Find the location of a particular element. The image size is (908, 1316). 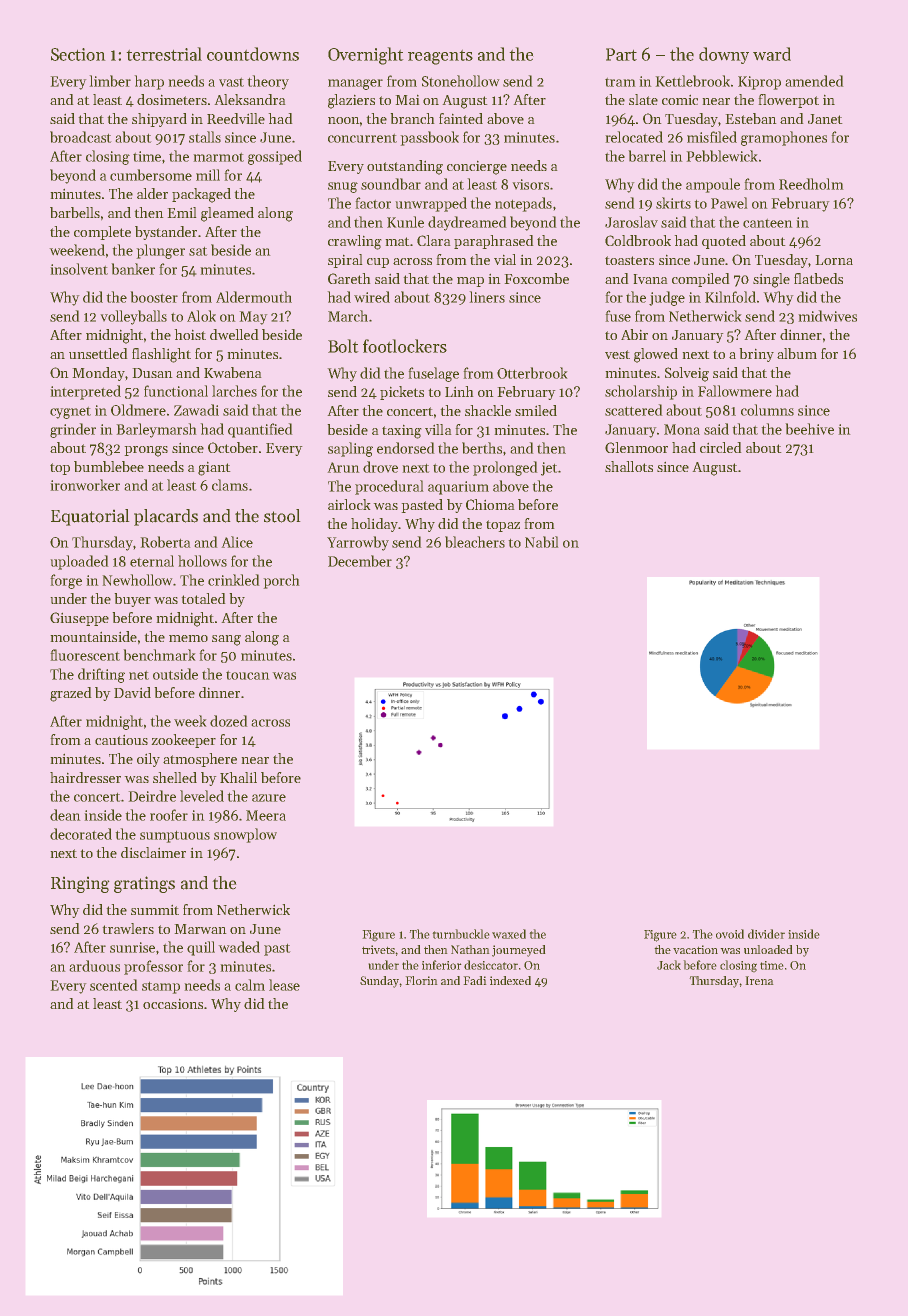

hairdresser is located at coordinates (85, 777).
